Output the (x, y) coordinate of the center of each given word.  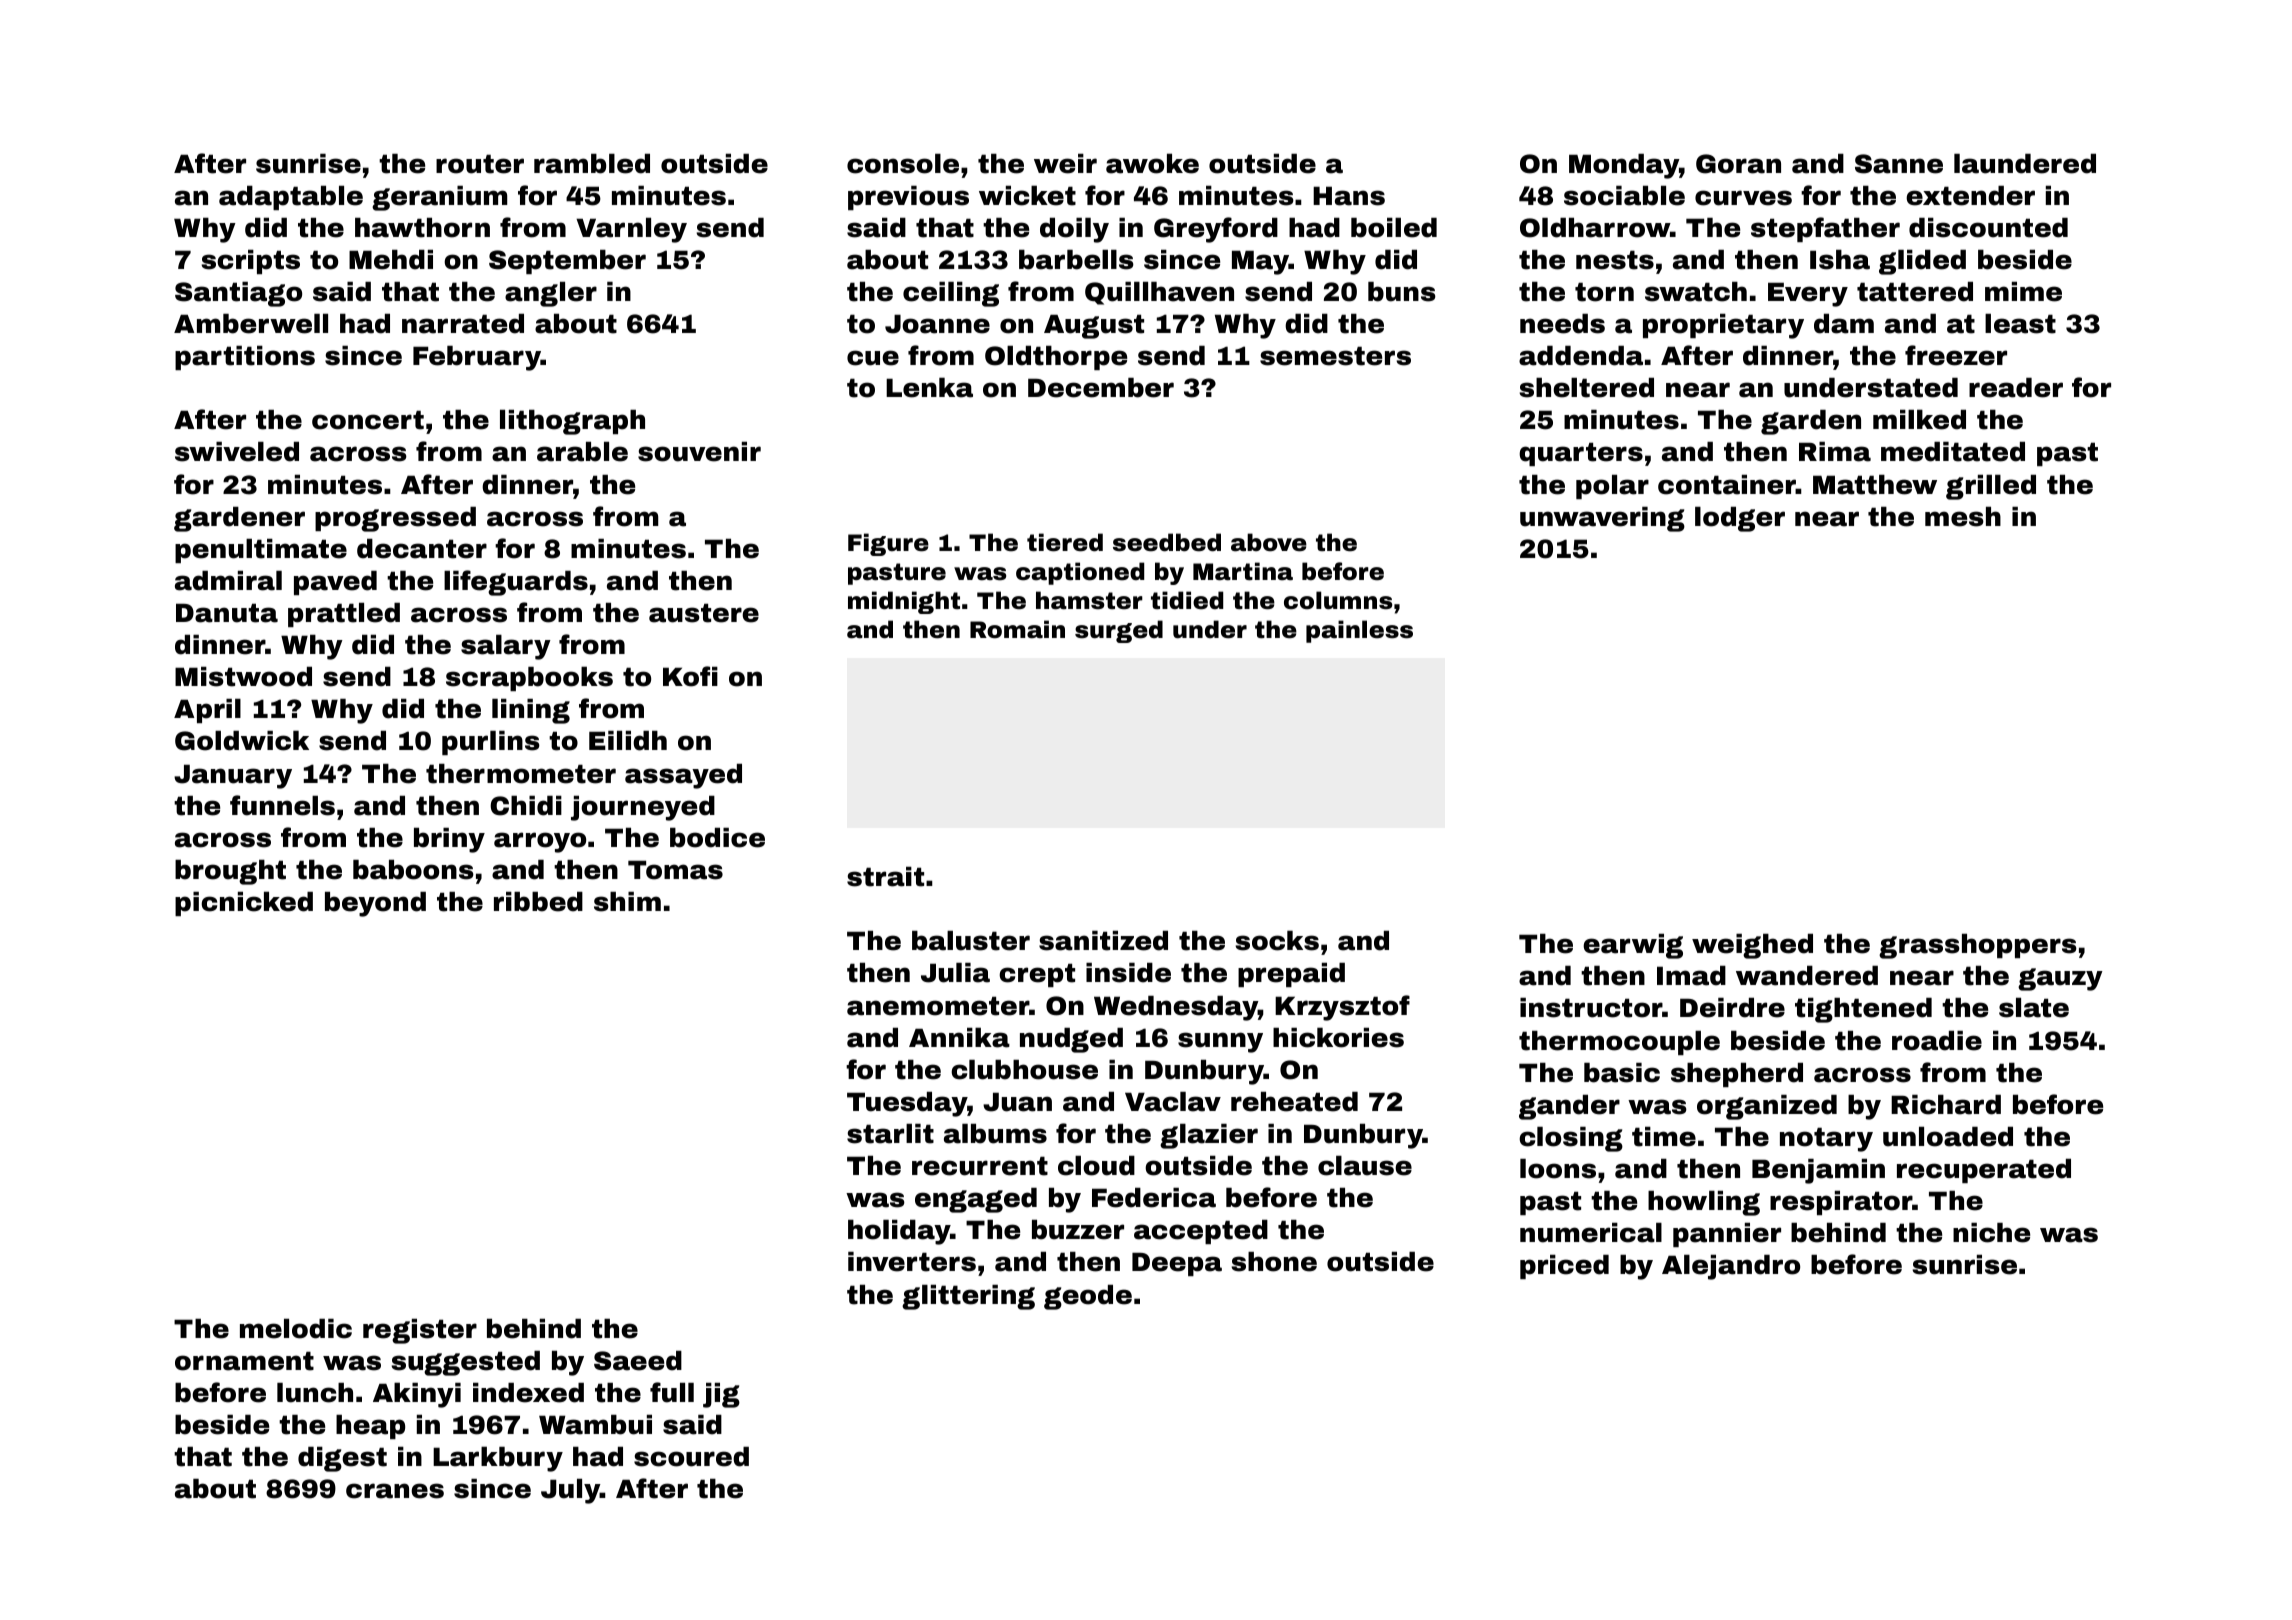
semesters (1335, 356)
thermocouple (1619, 1043)
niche (1991, 1233)
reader (2016, 388)
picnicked (244, 903)
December (1101, 388)
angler (551, 294)
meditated (1953, 452)
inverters (912, 1262)
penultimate (261, 551)
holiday (899, 1232)
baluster (971, 941)
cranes (395, 1491)
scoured (691, 1457)
